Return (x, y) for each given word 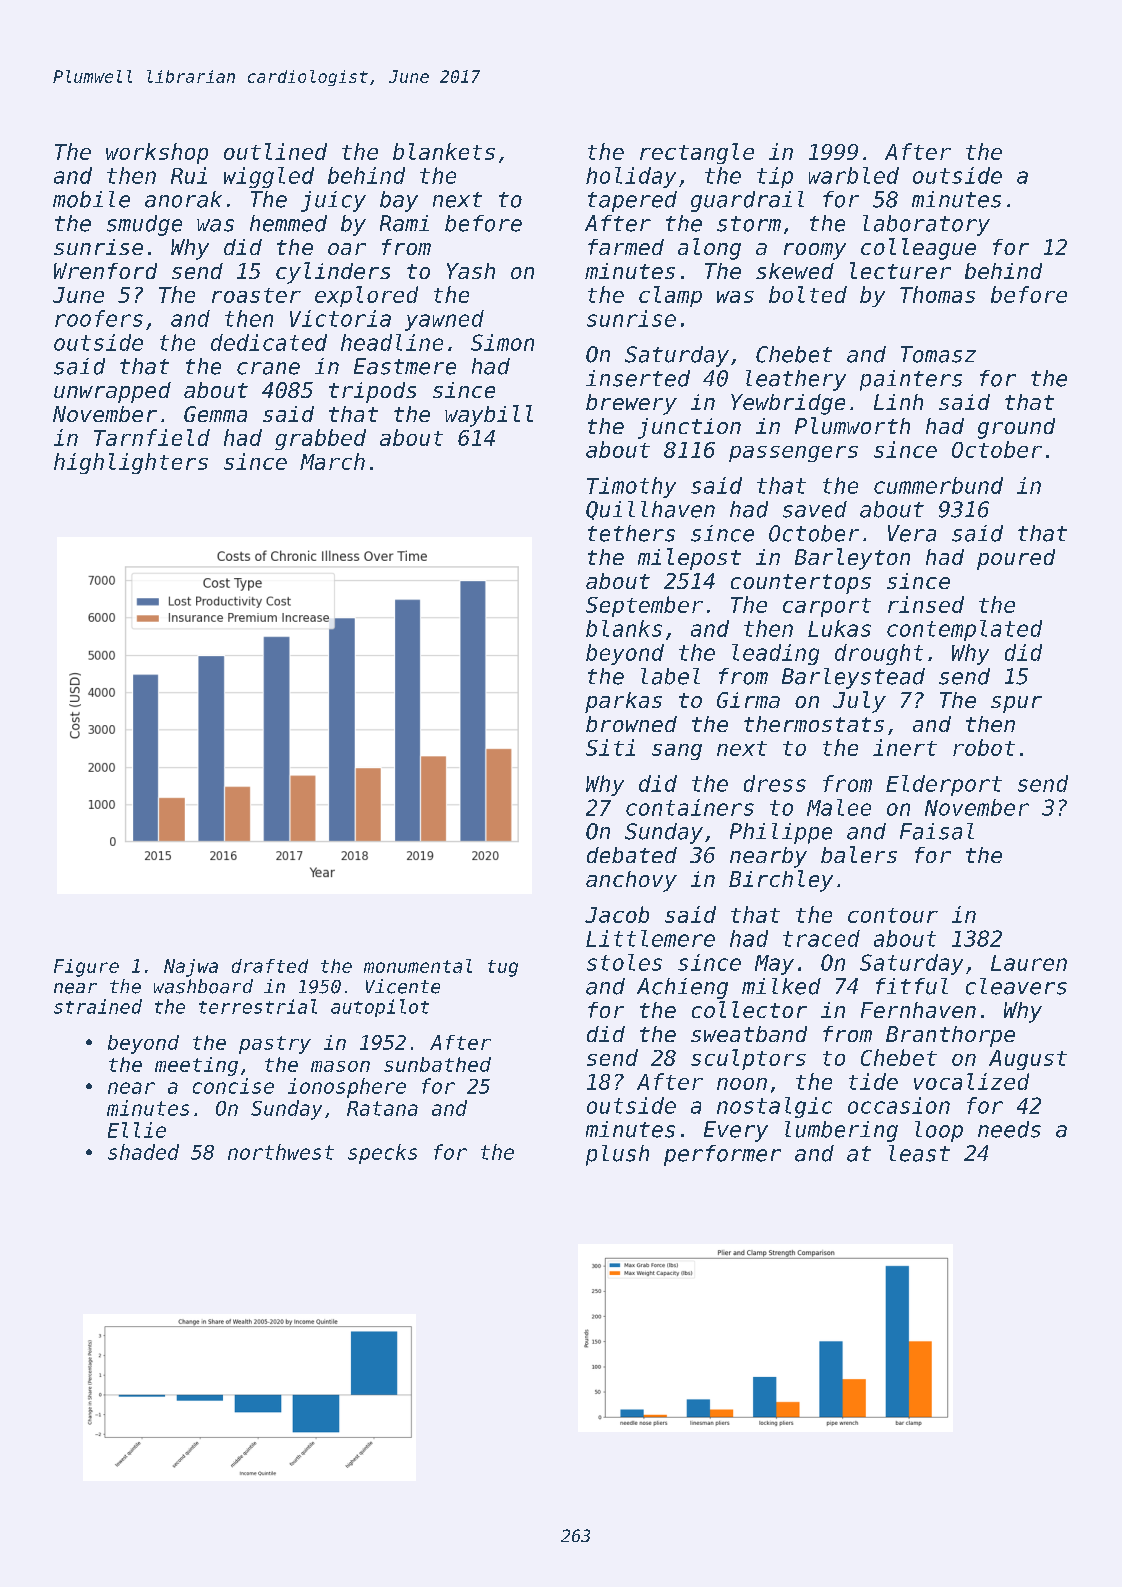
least (919, 1153)
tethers (631, 533)
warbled (854, 175)
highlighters (131, 463)
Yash (471, 271)
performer (722, 1155)
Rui (189, 175)
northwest (281, 1152)
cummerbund (938, 485)
